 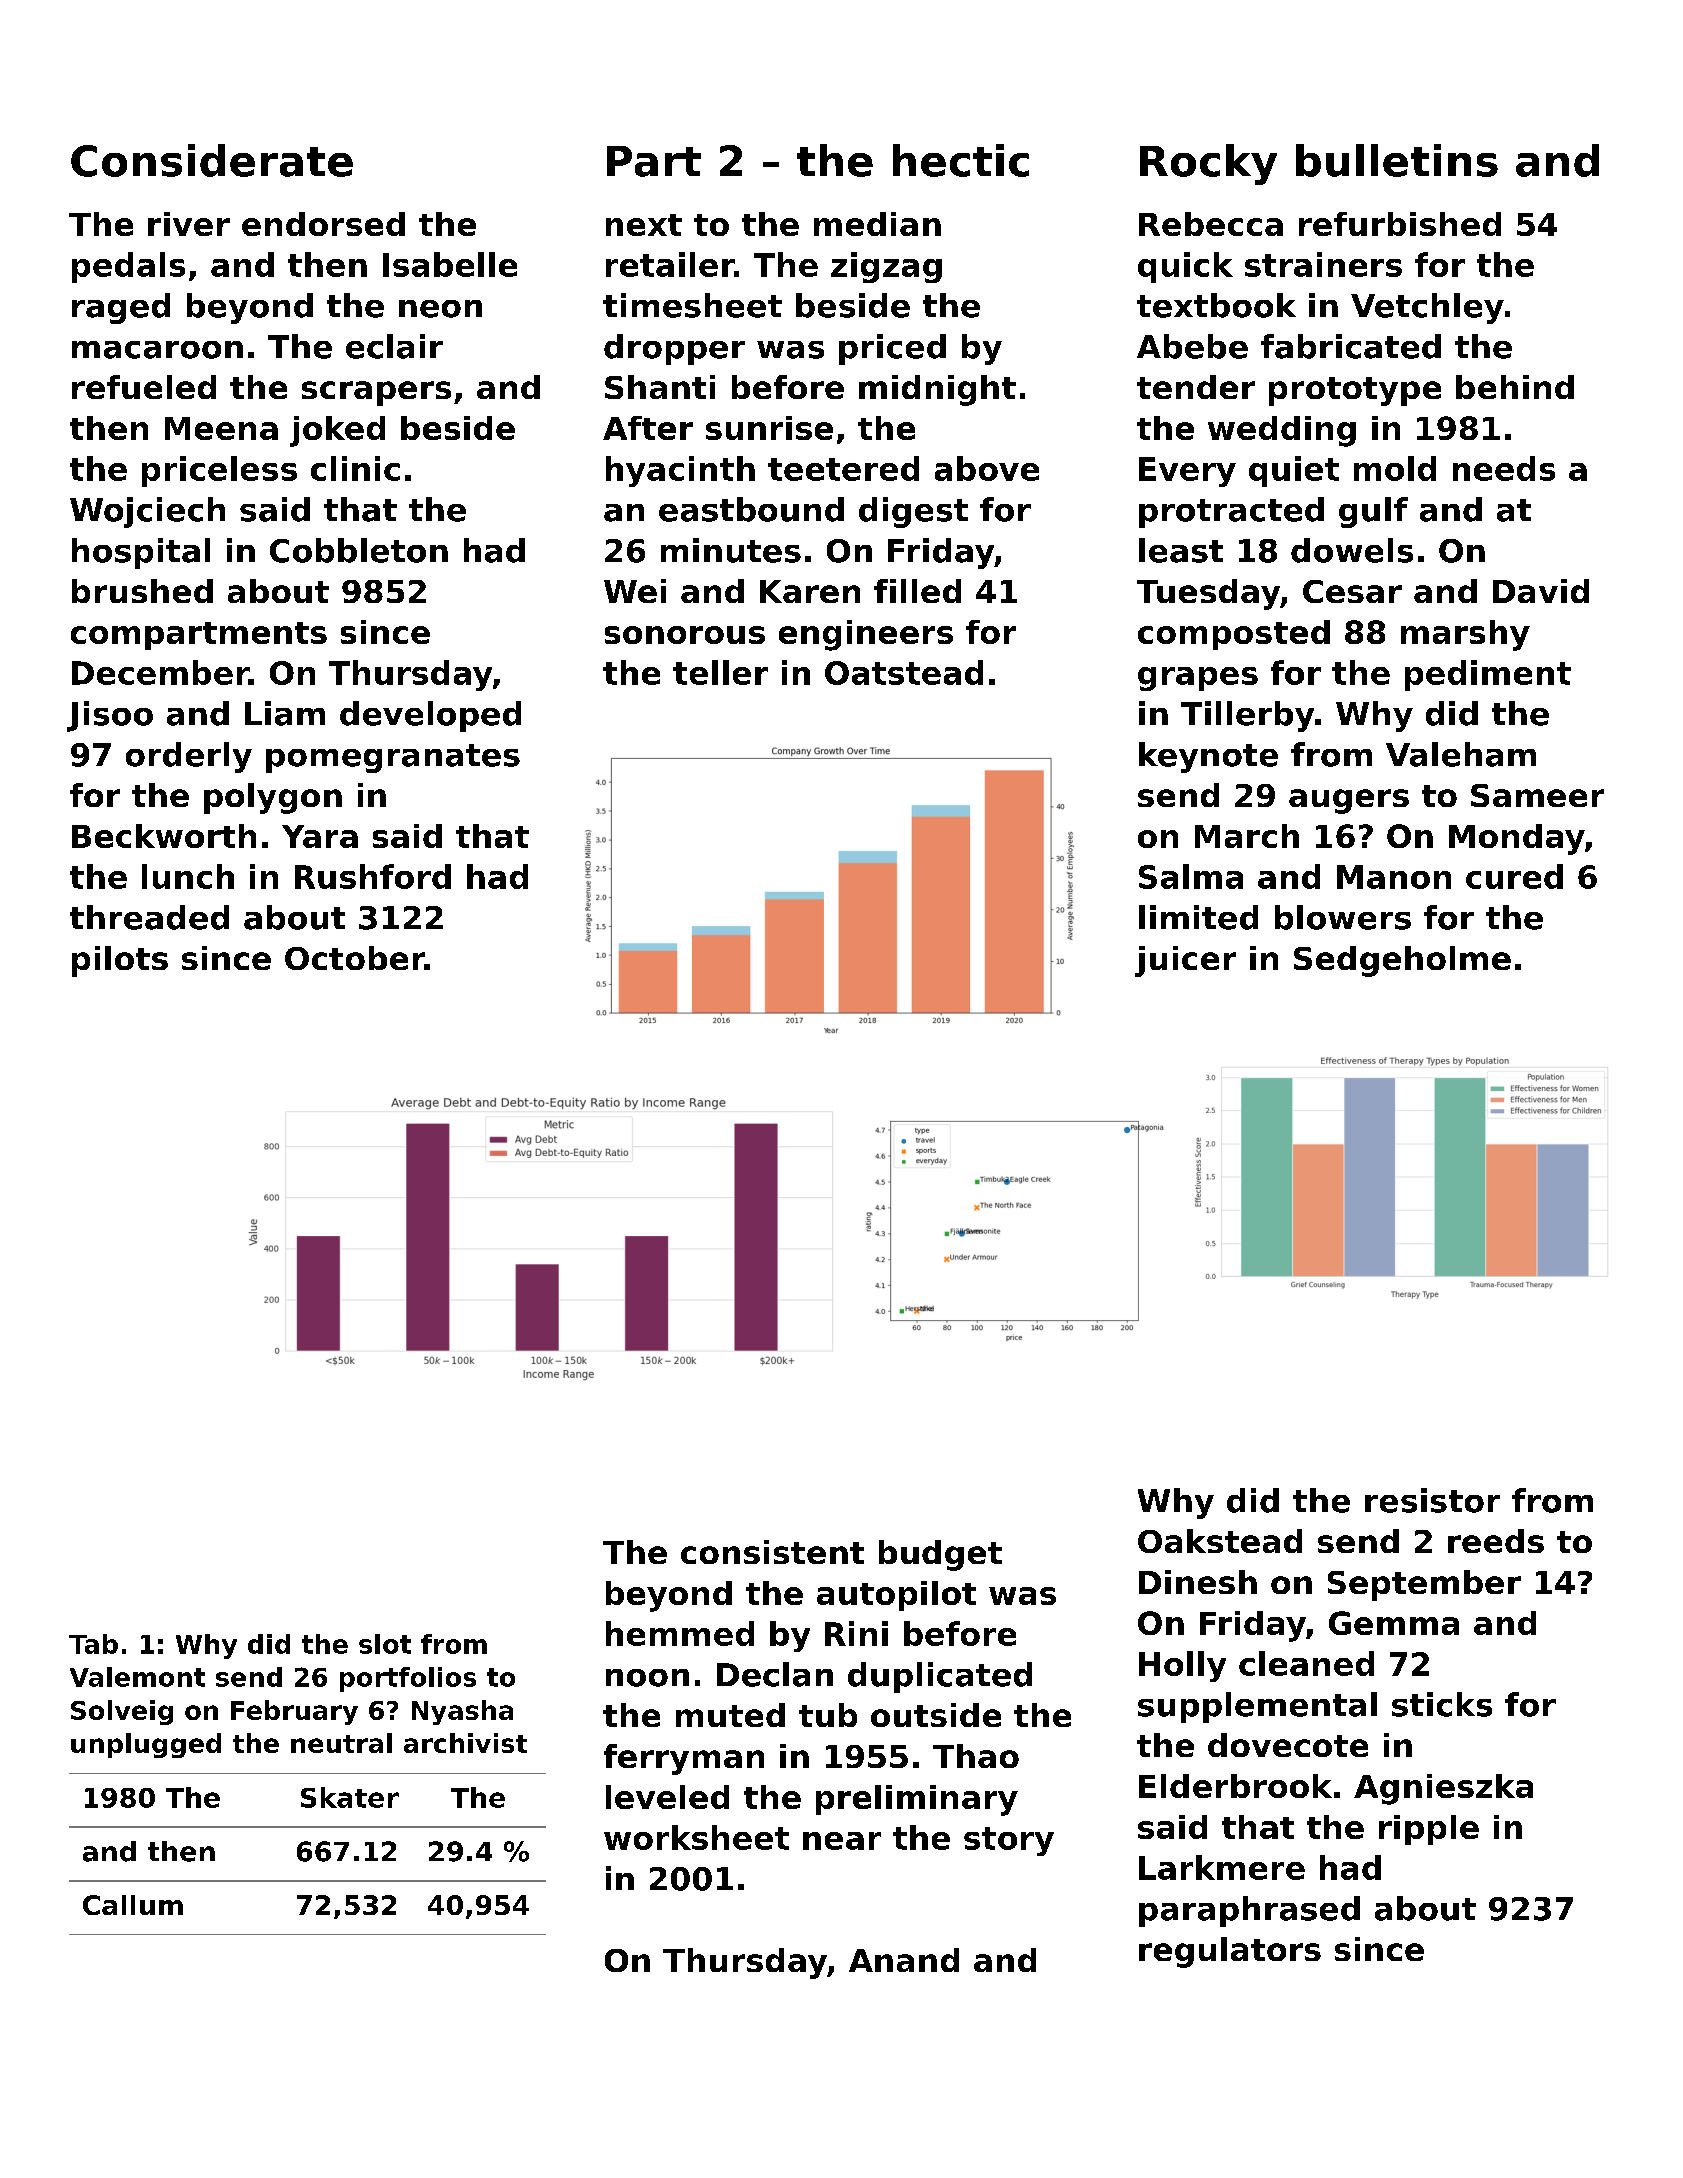 What do you see at coordinates (188, 876) in the screenshot?
I see `lunch` at bounding box center [188, 876].
